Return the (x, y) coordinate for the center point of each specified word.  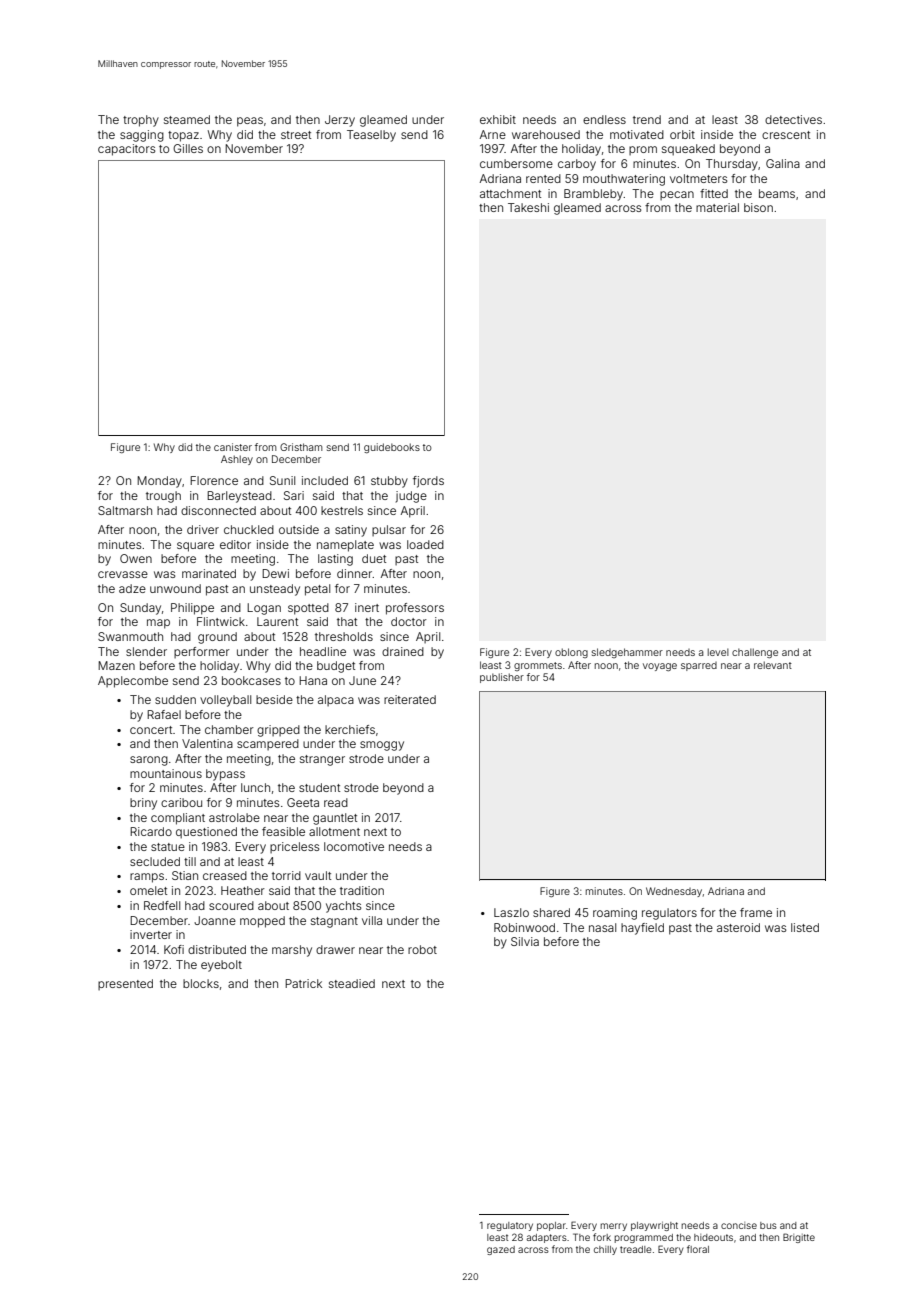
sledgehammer (627, 653)
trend (647, 119)
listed (805, 927)
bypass (225, 775)
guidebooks (392, 448)
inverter (151, 934)
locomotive (354, 846)
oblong (571, 653)
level (718, 652)
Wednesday (674, 892)
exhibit (498, 119)
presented (125, 984)
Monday (159, 482)
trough (163, 497)
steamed (187, 119)
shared (551, 912)
